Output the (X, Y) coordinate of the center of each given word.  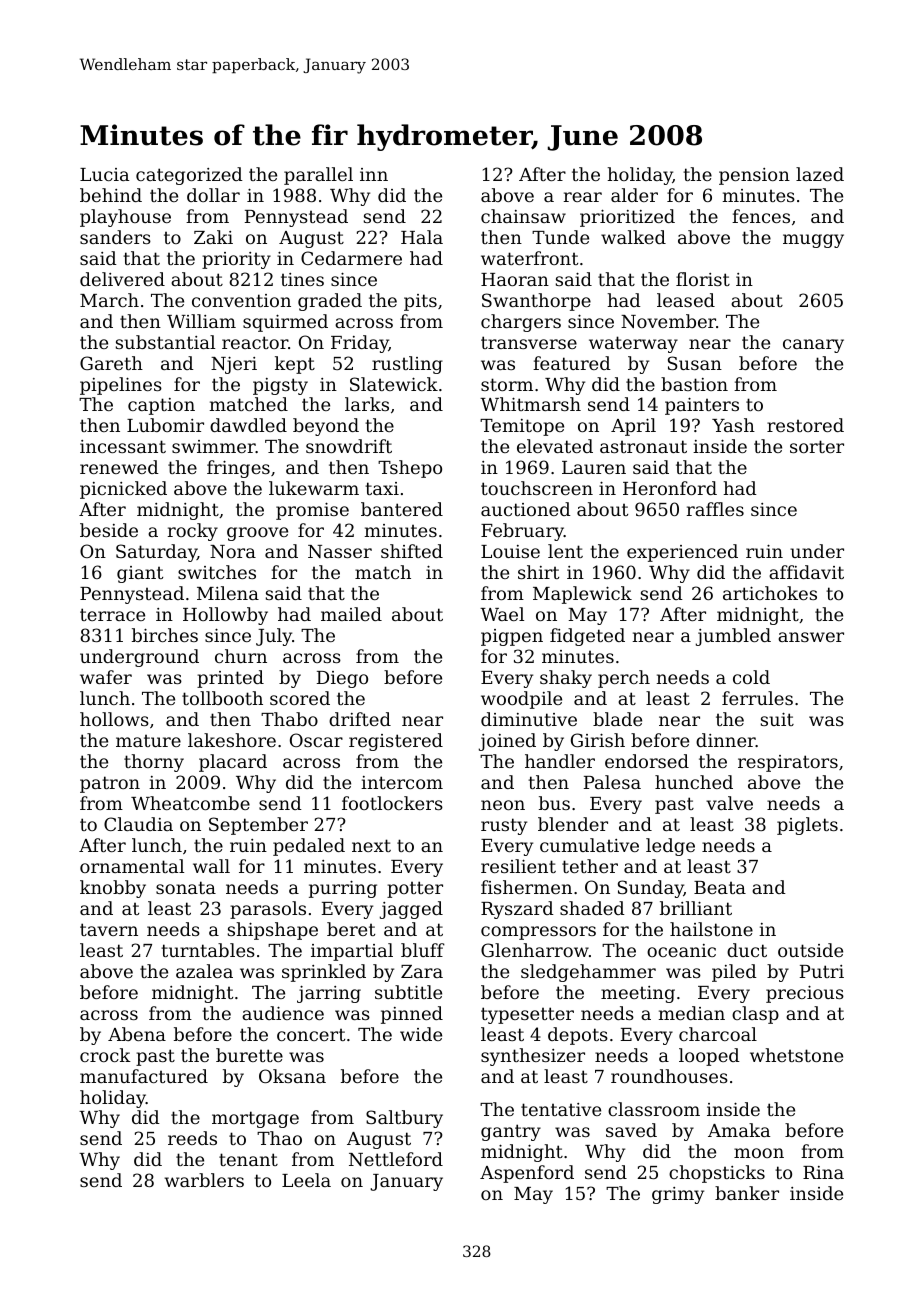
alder (634, 195)
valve (729, 803)
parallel (318, 176)
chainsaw (523, 216)
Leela (306, 1180)
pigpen (512, 637)
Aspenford (527, 1174)
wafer (106, 677)
